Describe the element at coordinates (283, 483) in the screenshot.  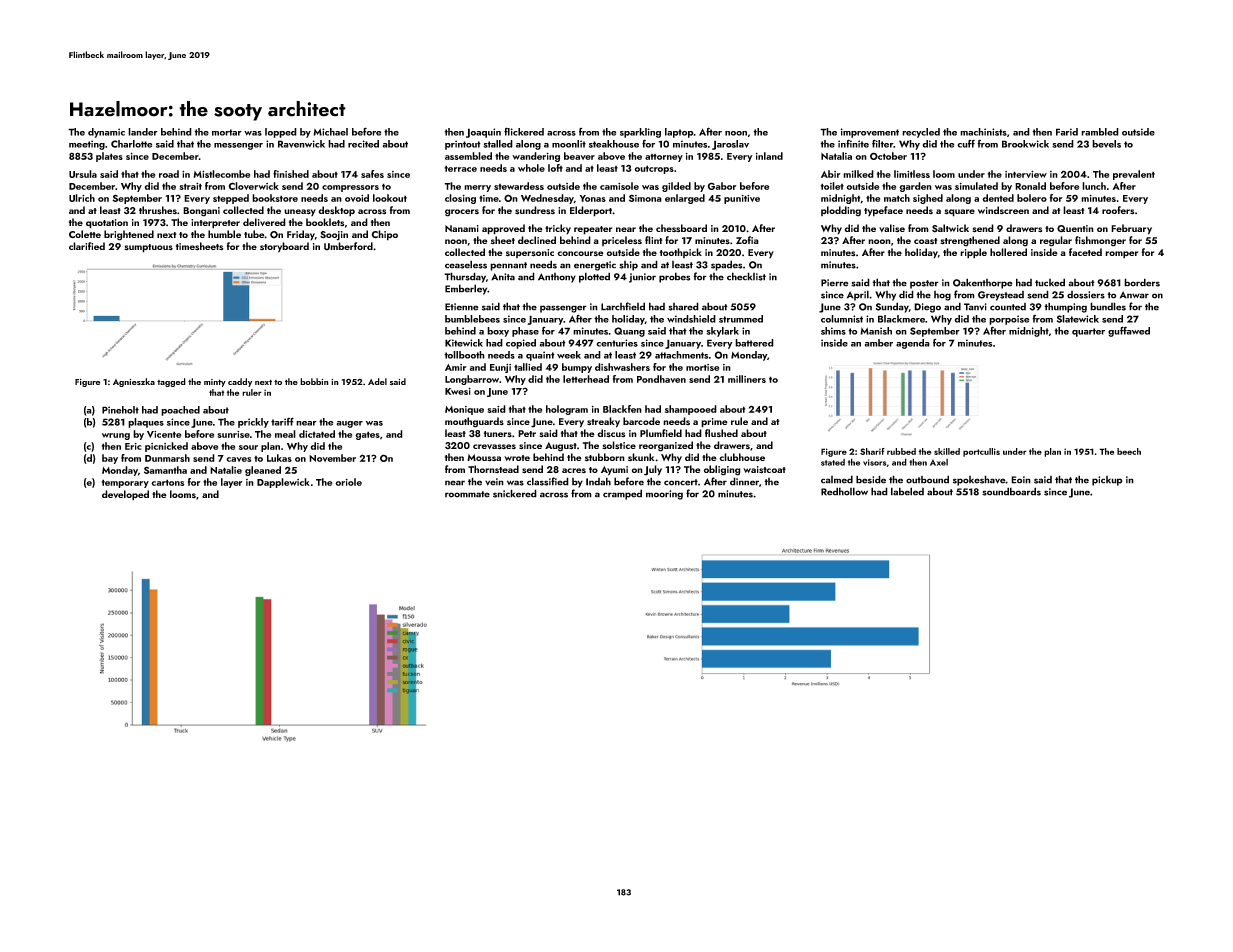
I see `Dapplewick` at that location.
